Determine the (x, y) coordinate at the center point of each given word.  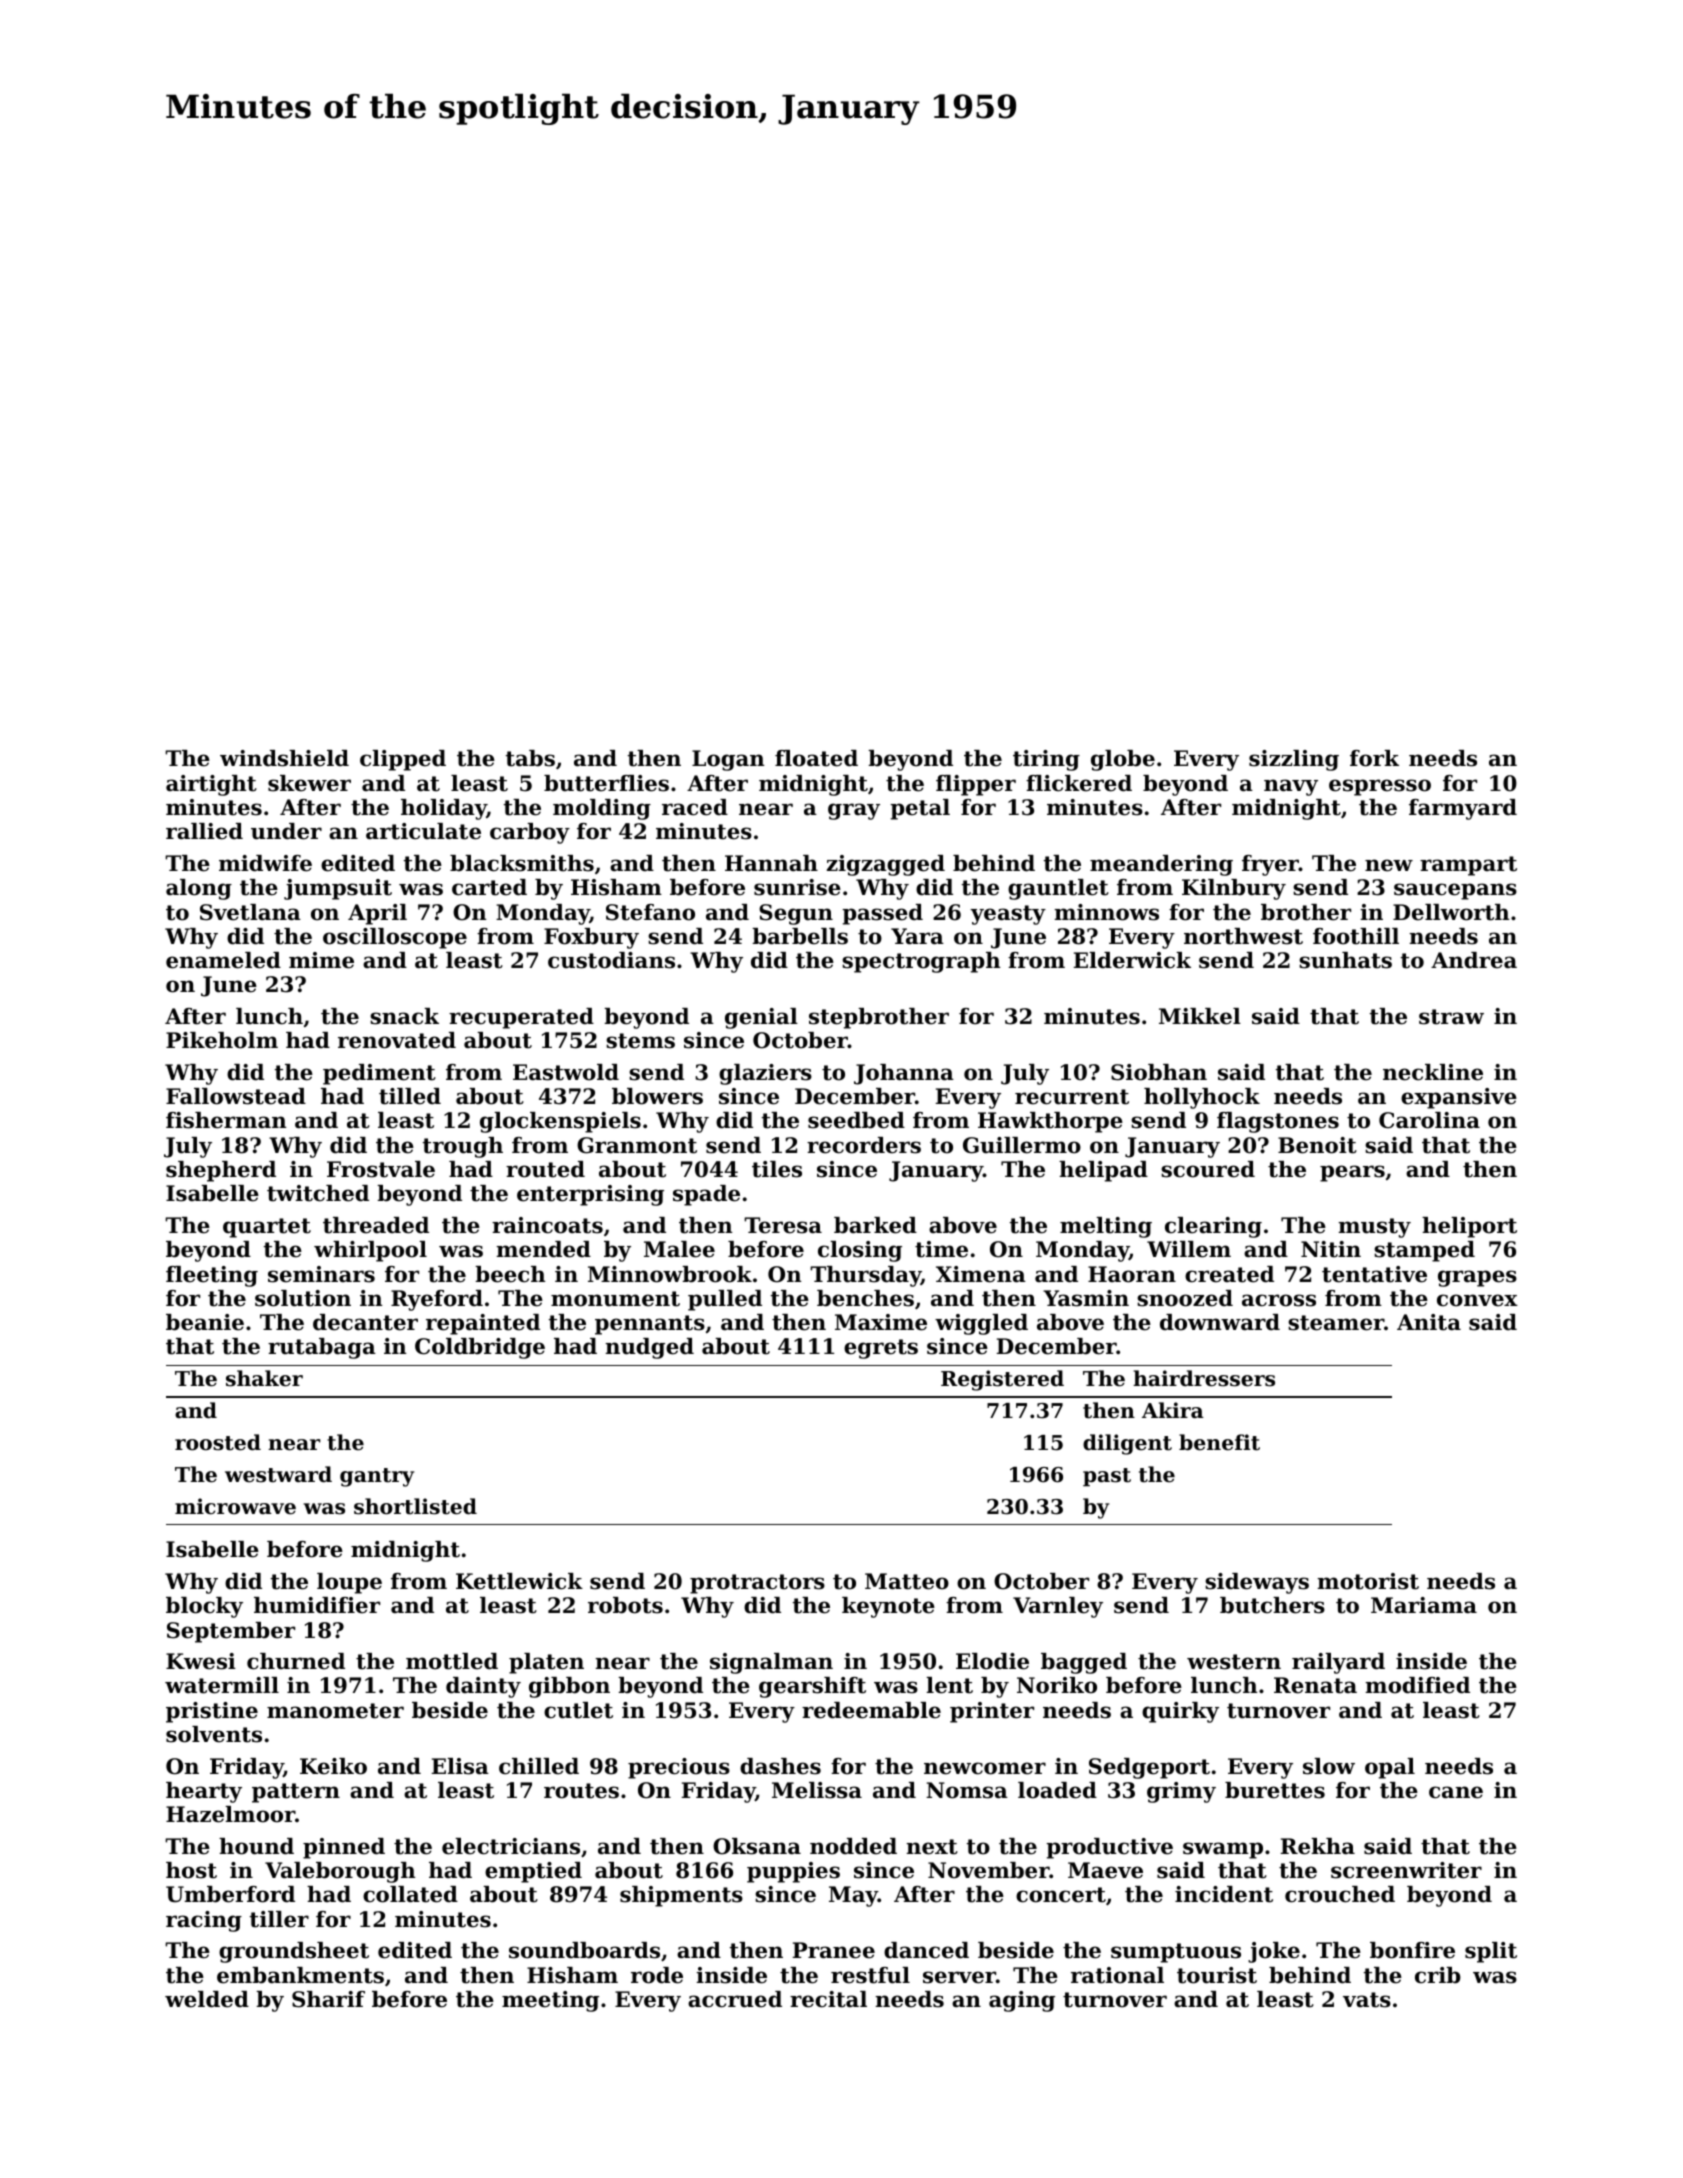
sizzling (1294, 760)
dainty (483, 1687)
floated (816, 758)
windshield (284, 758)
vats (1367, 2000)
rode (657, 1975)
